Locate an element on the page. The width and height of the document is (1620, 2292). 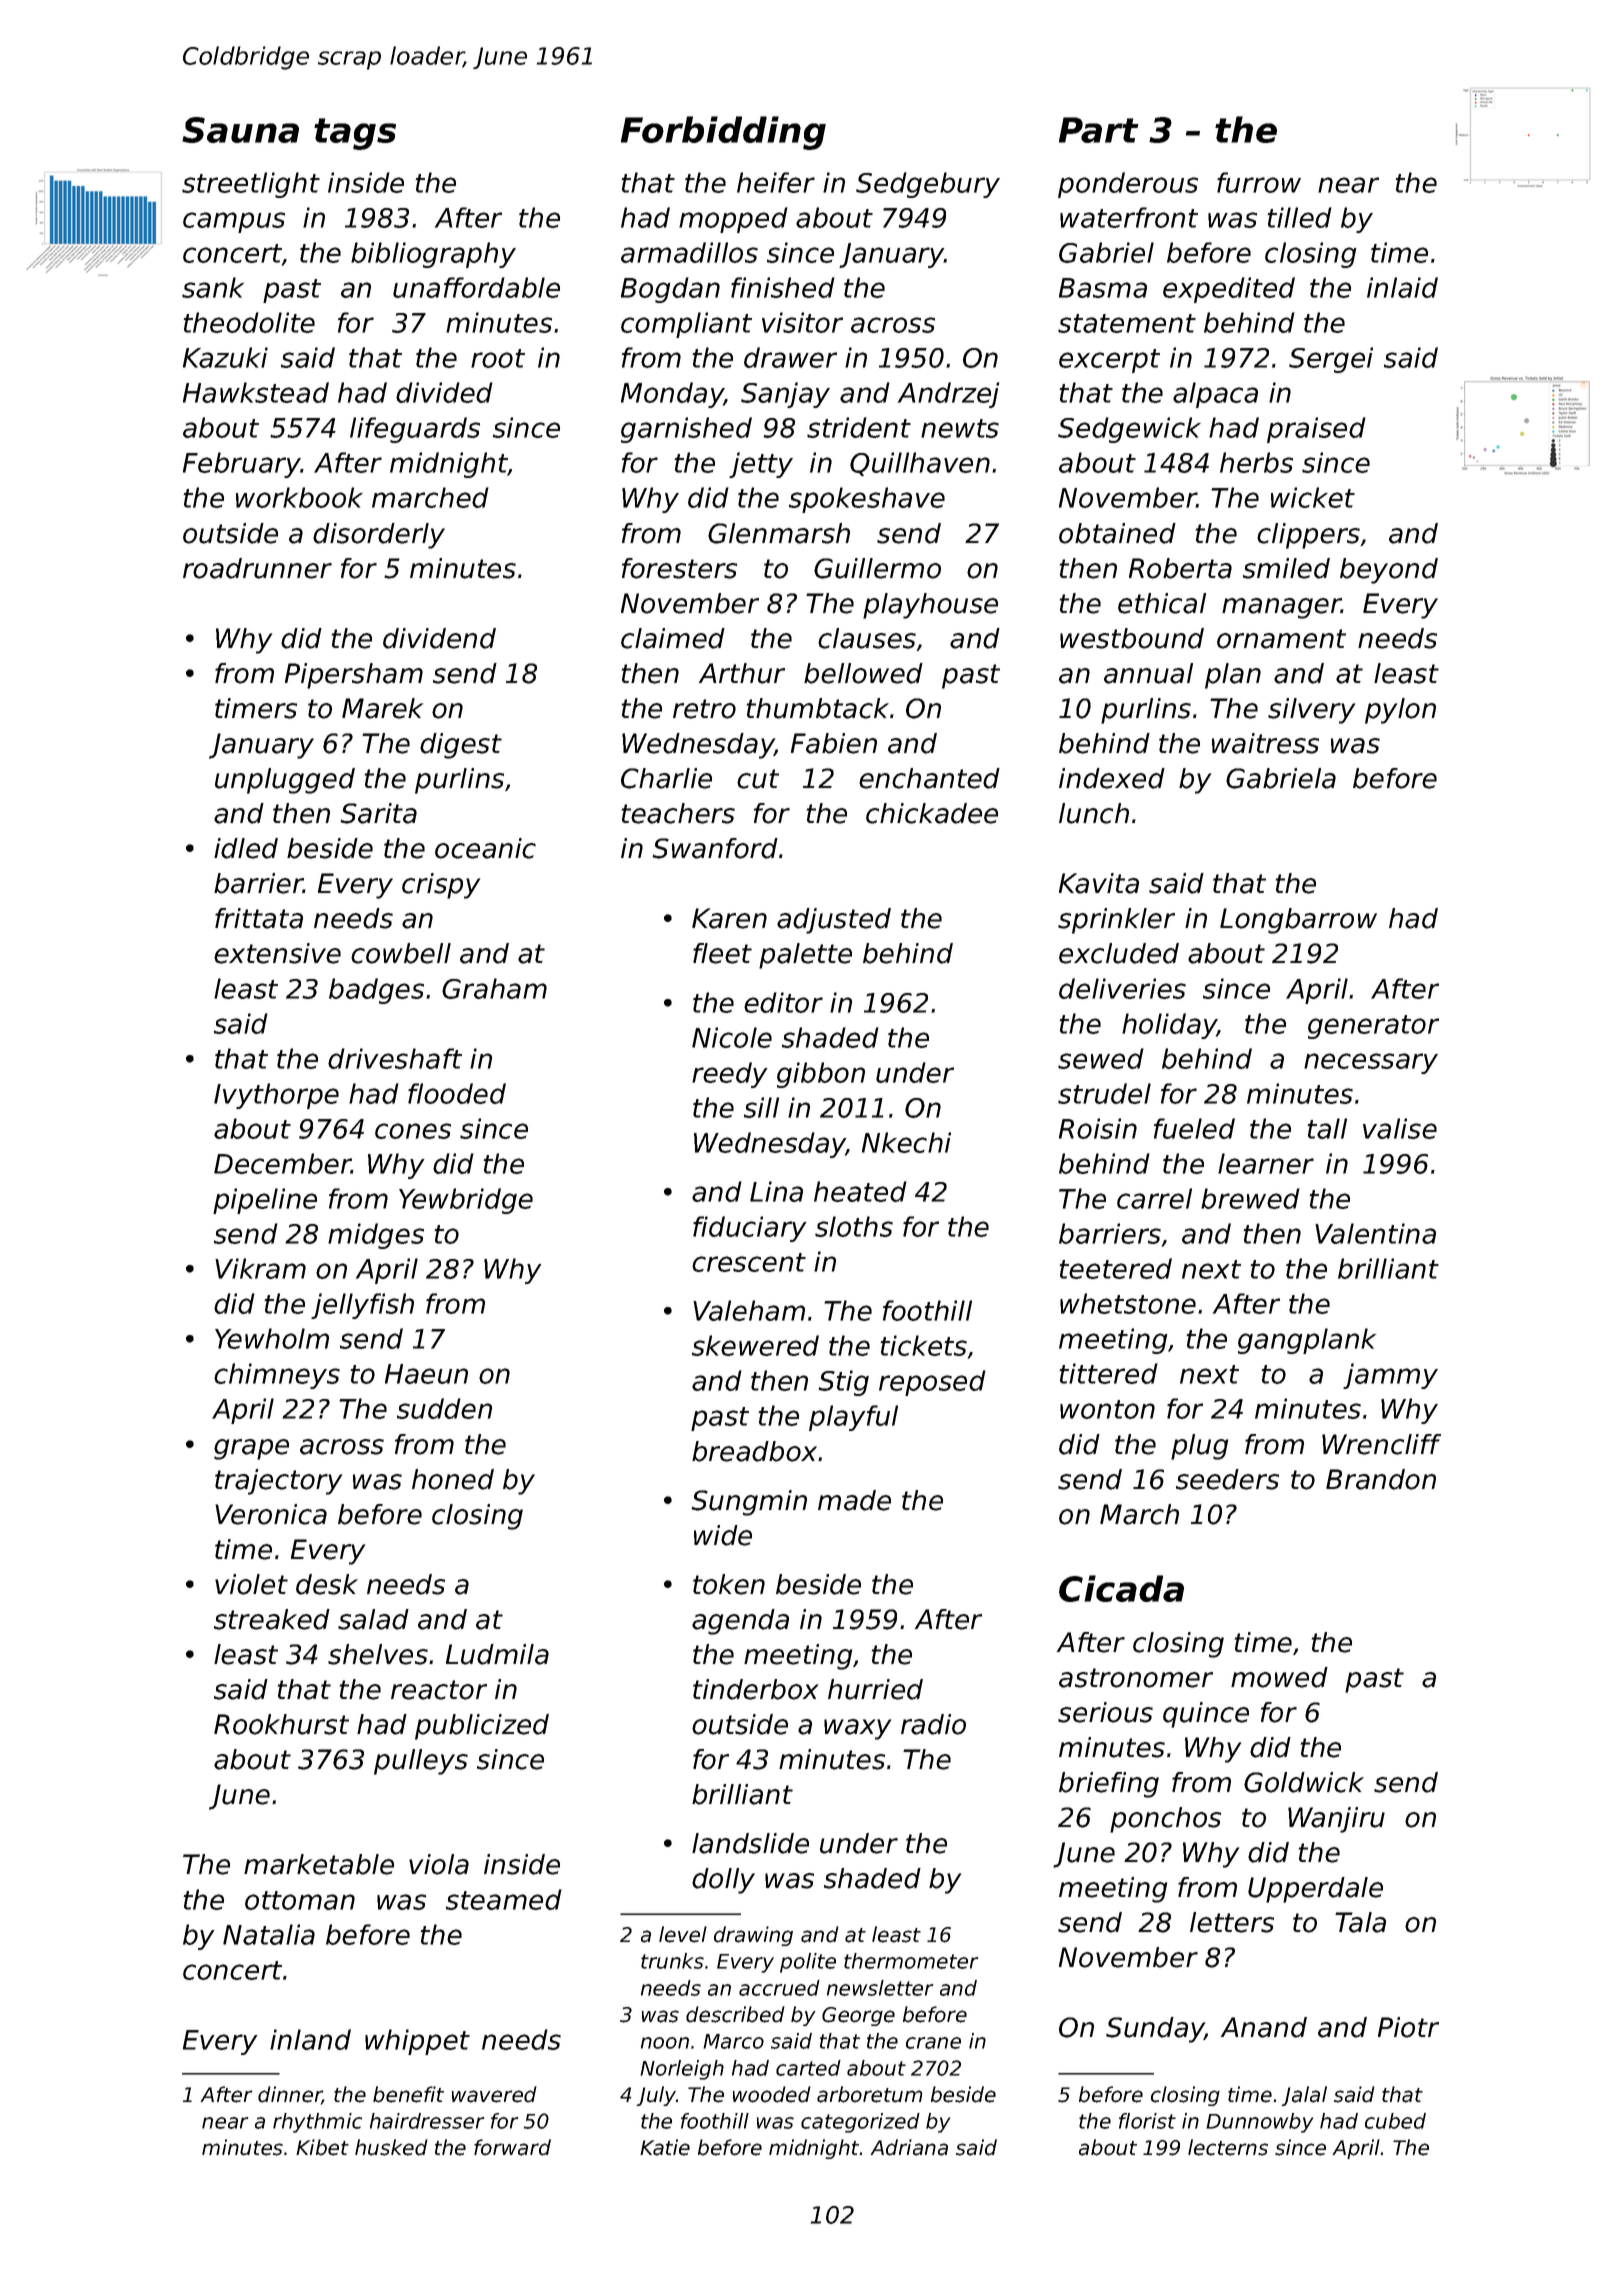
adjusted is located at coordinates (834, 921).
